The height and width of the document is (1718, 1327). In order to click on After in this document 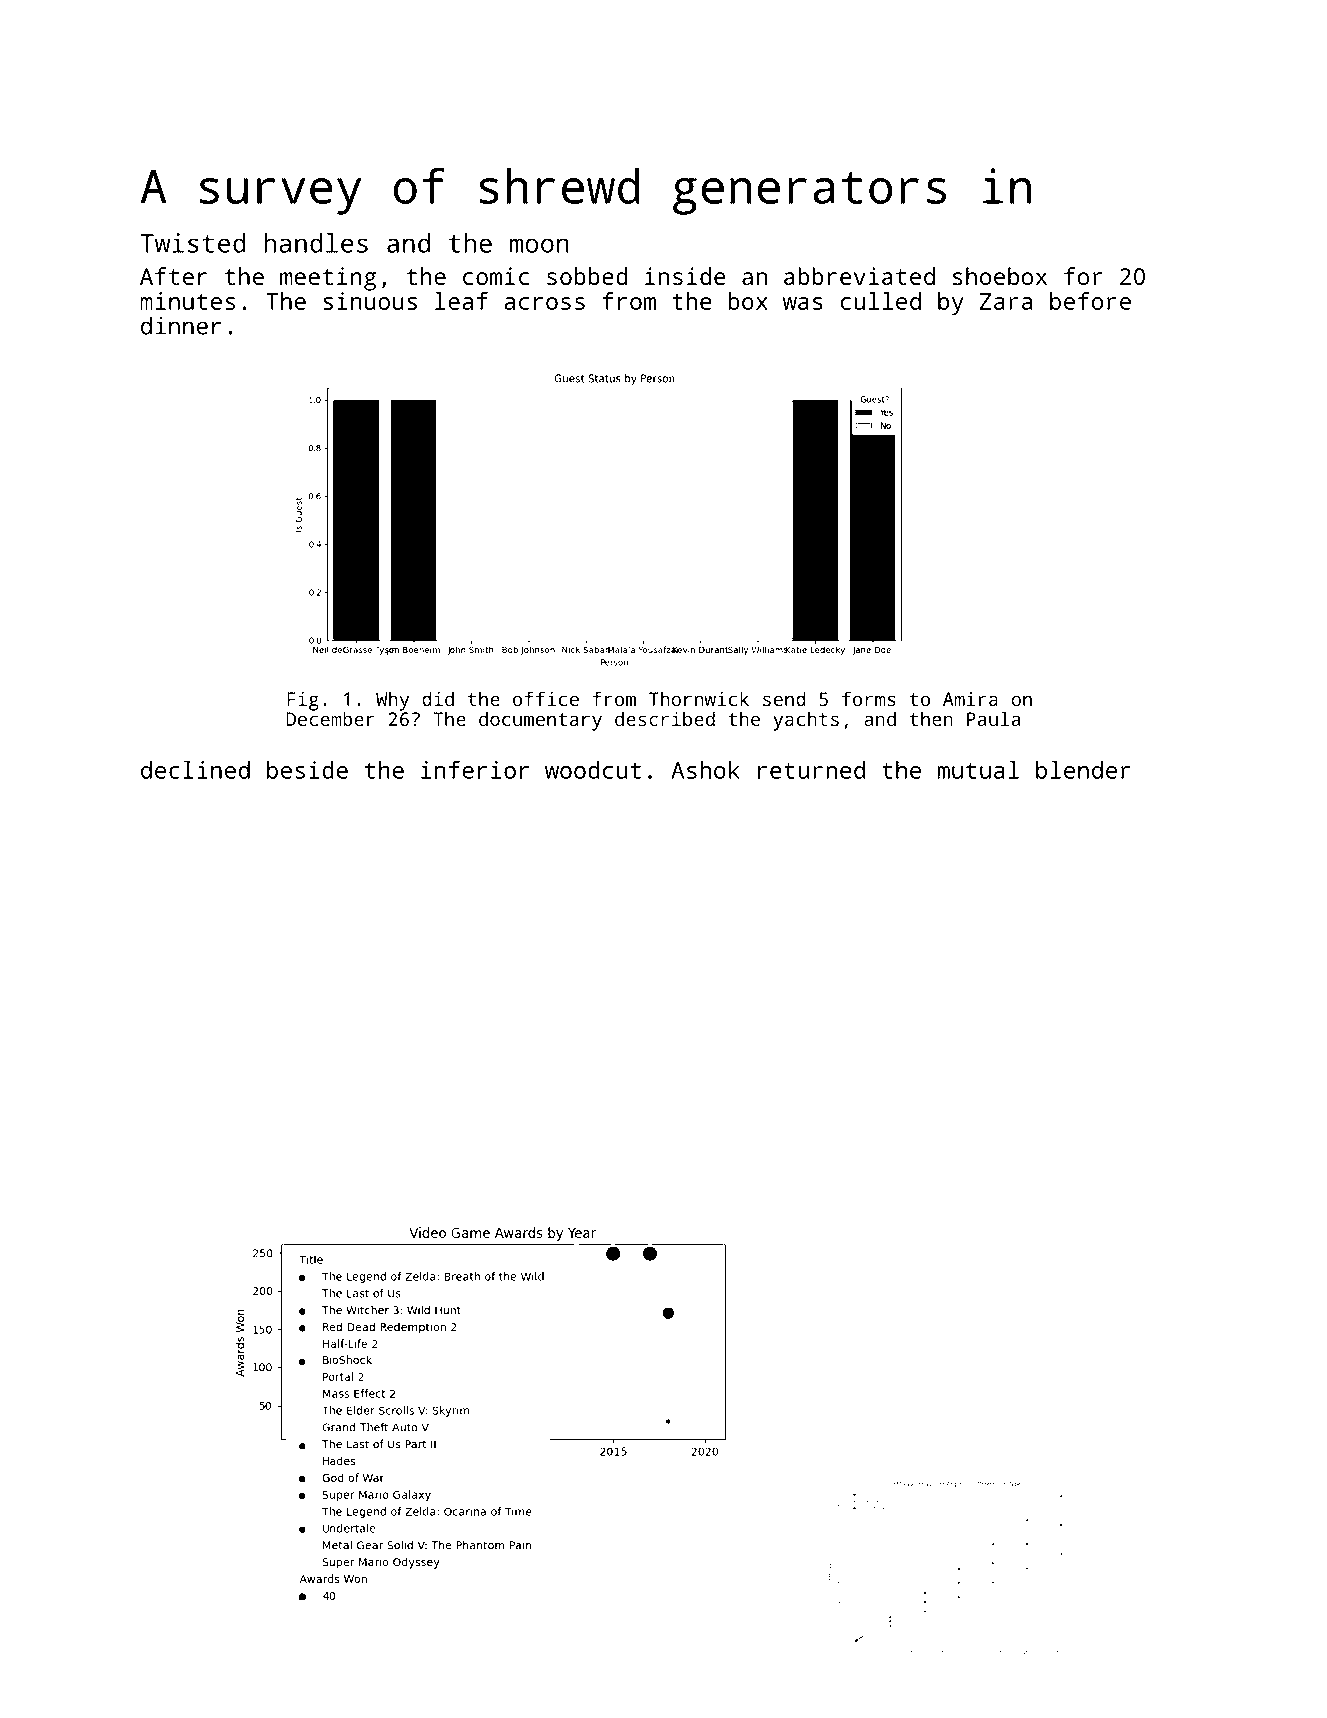, I will do `click(174, 276)`.
